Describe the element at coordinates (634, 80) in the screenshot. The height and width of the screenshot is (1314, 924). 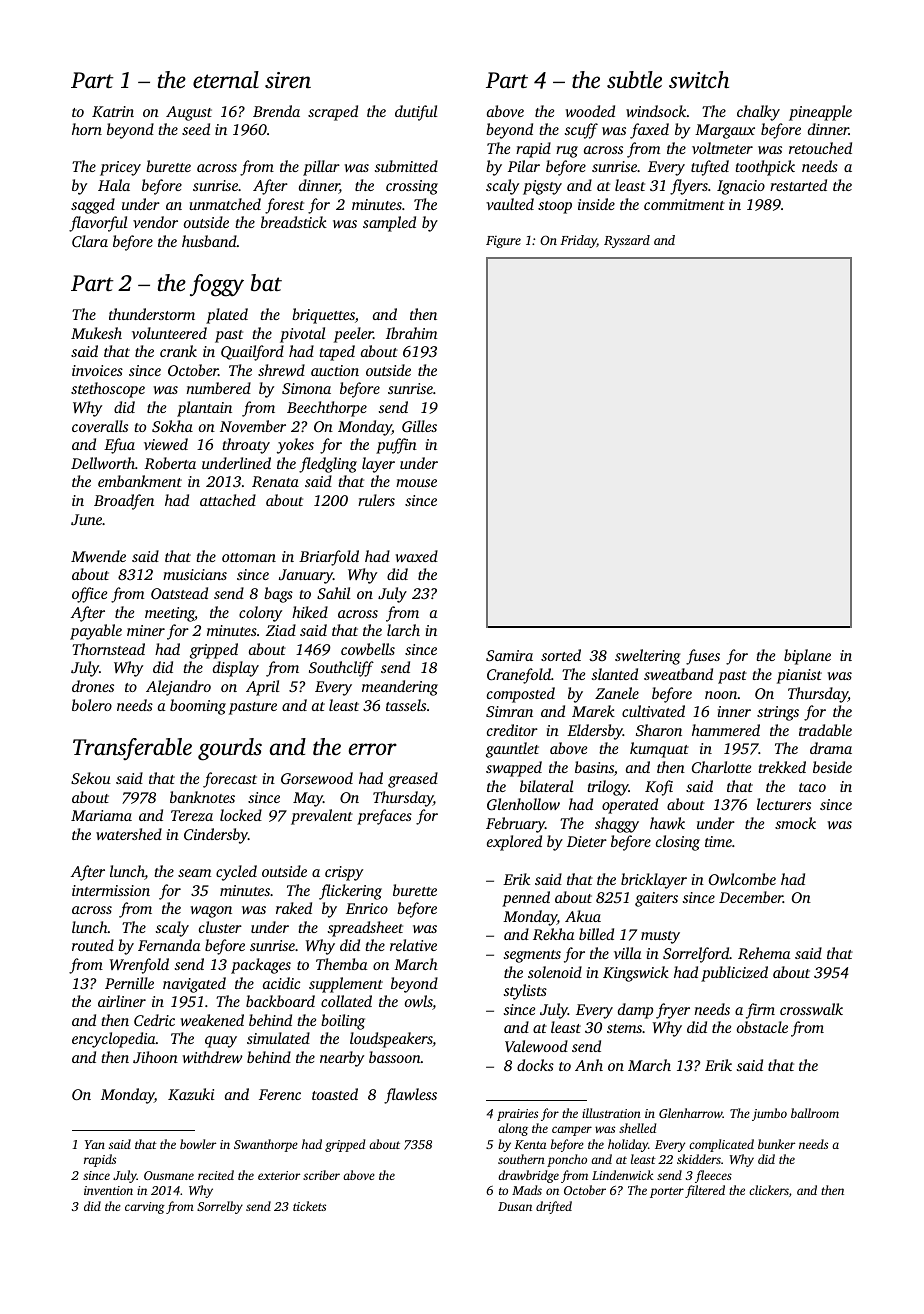
I see `subtle` at that location.
